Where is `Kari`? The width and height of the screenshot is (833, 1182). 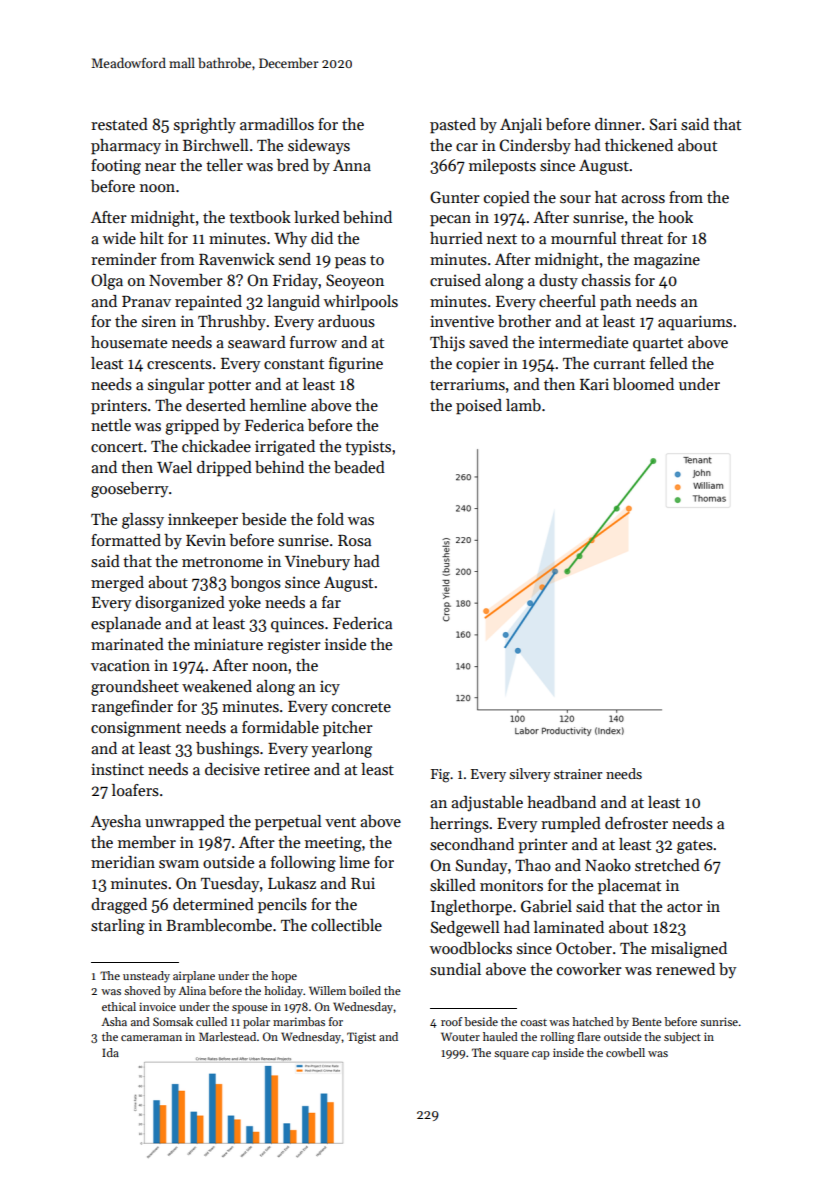 Kari is located at coordinates (594, 384).
